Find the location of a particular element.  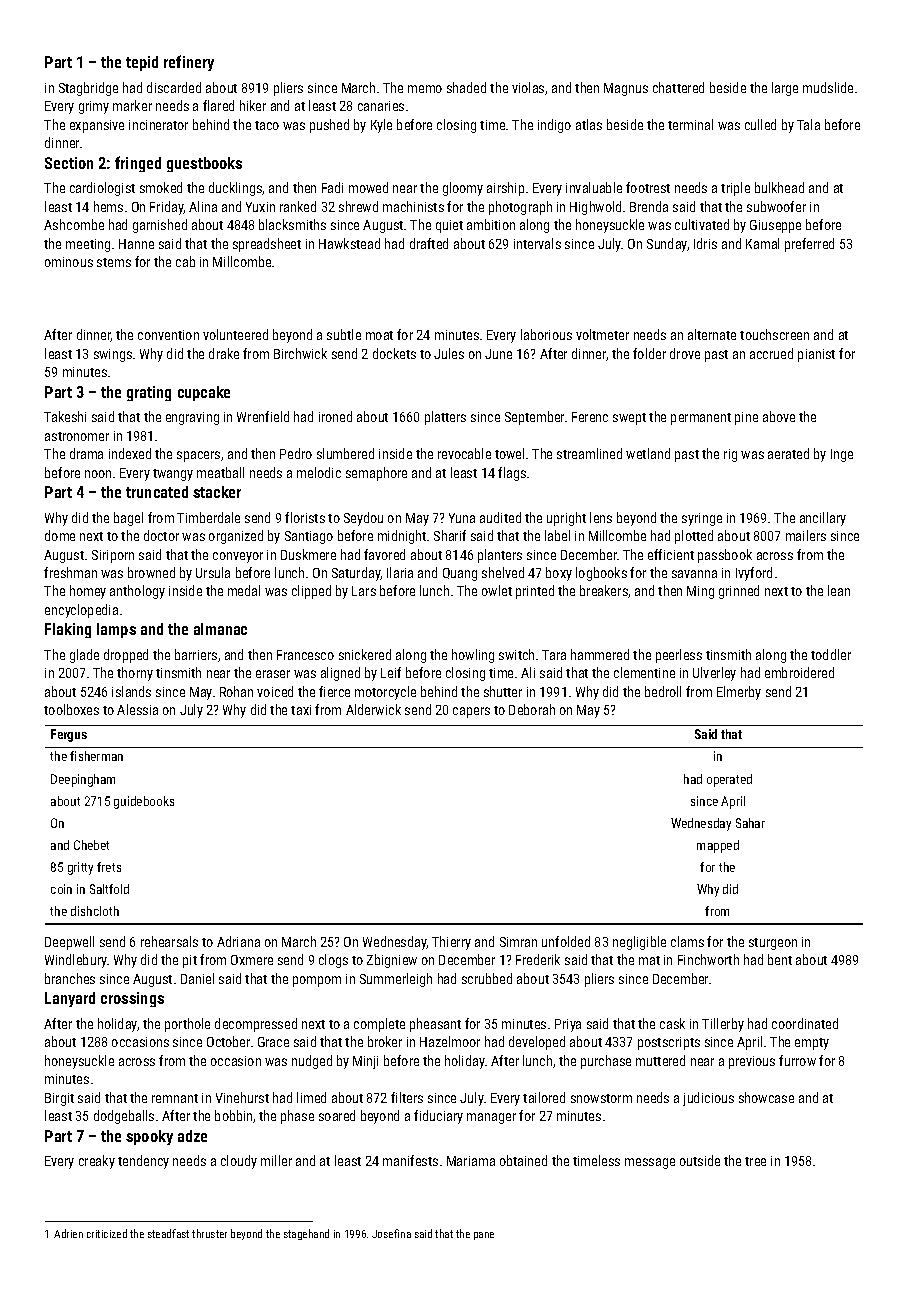

cultivated is located at coordinates (702, 224).
